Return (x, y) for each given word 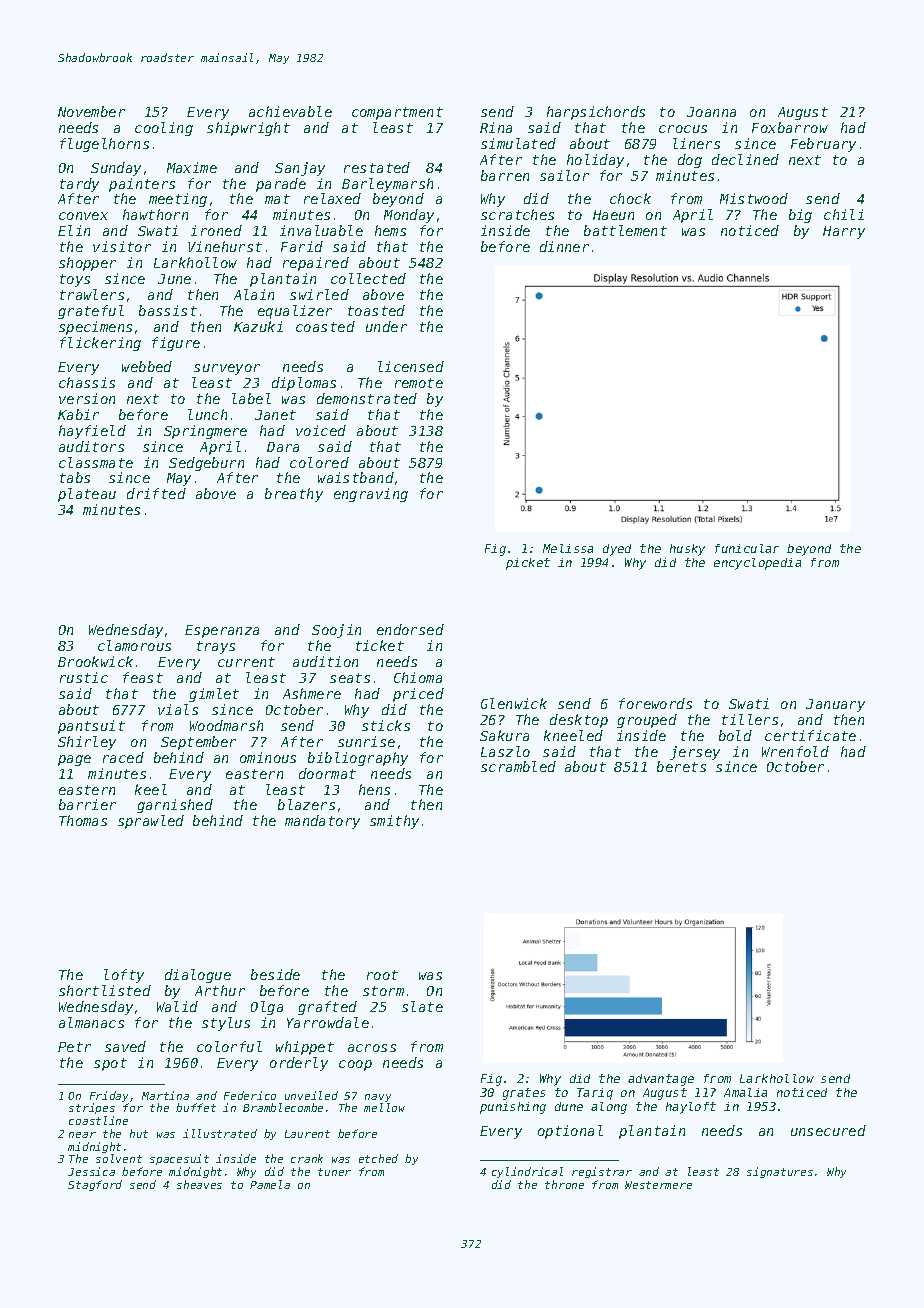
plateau (87, 495)
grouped (647, 721)
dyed (617, 550)
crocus (683, 129)
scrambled (518, 766)
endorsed (410, 629)
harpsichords (596, 113)
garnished (175, 806)
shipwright (248, 129)
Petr (74, 1047)
